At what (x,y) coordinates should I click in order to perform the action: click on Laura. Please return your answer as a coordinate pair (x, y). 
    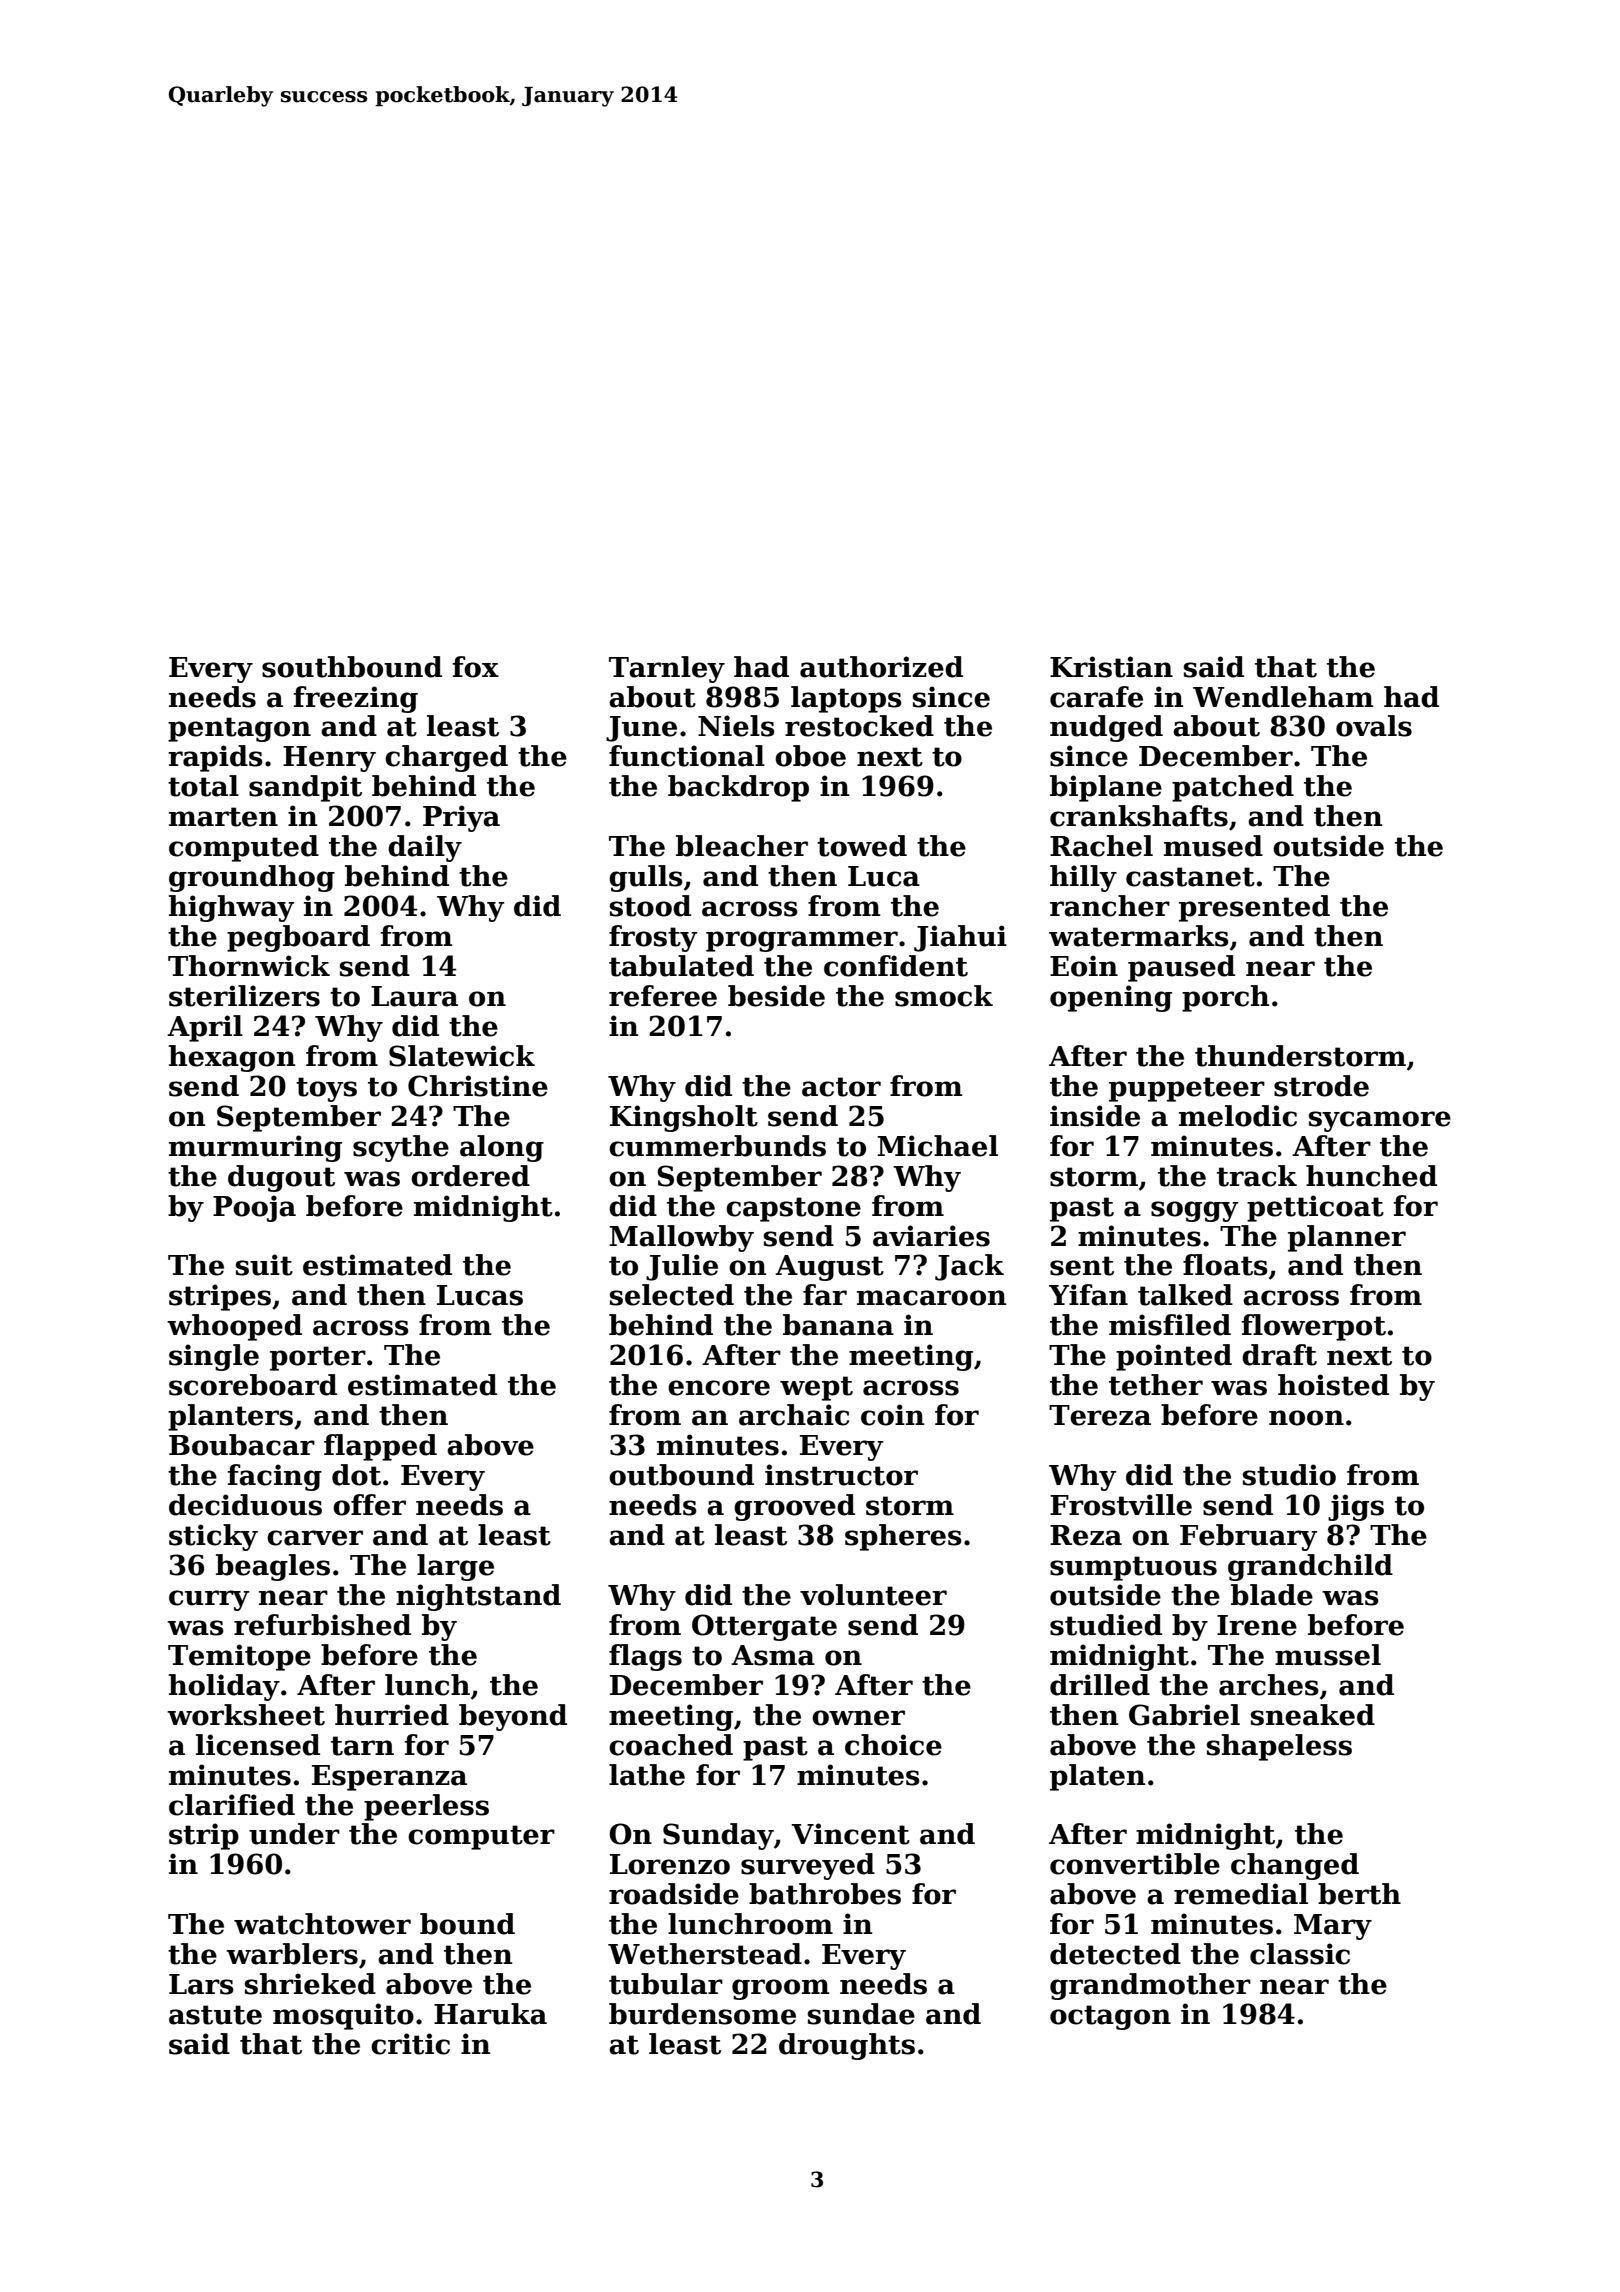
    Looking at the image, I should click on (414, 996).
